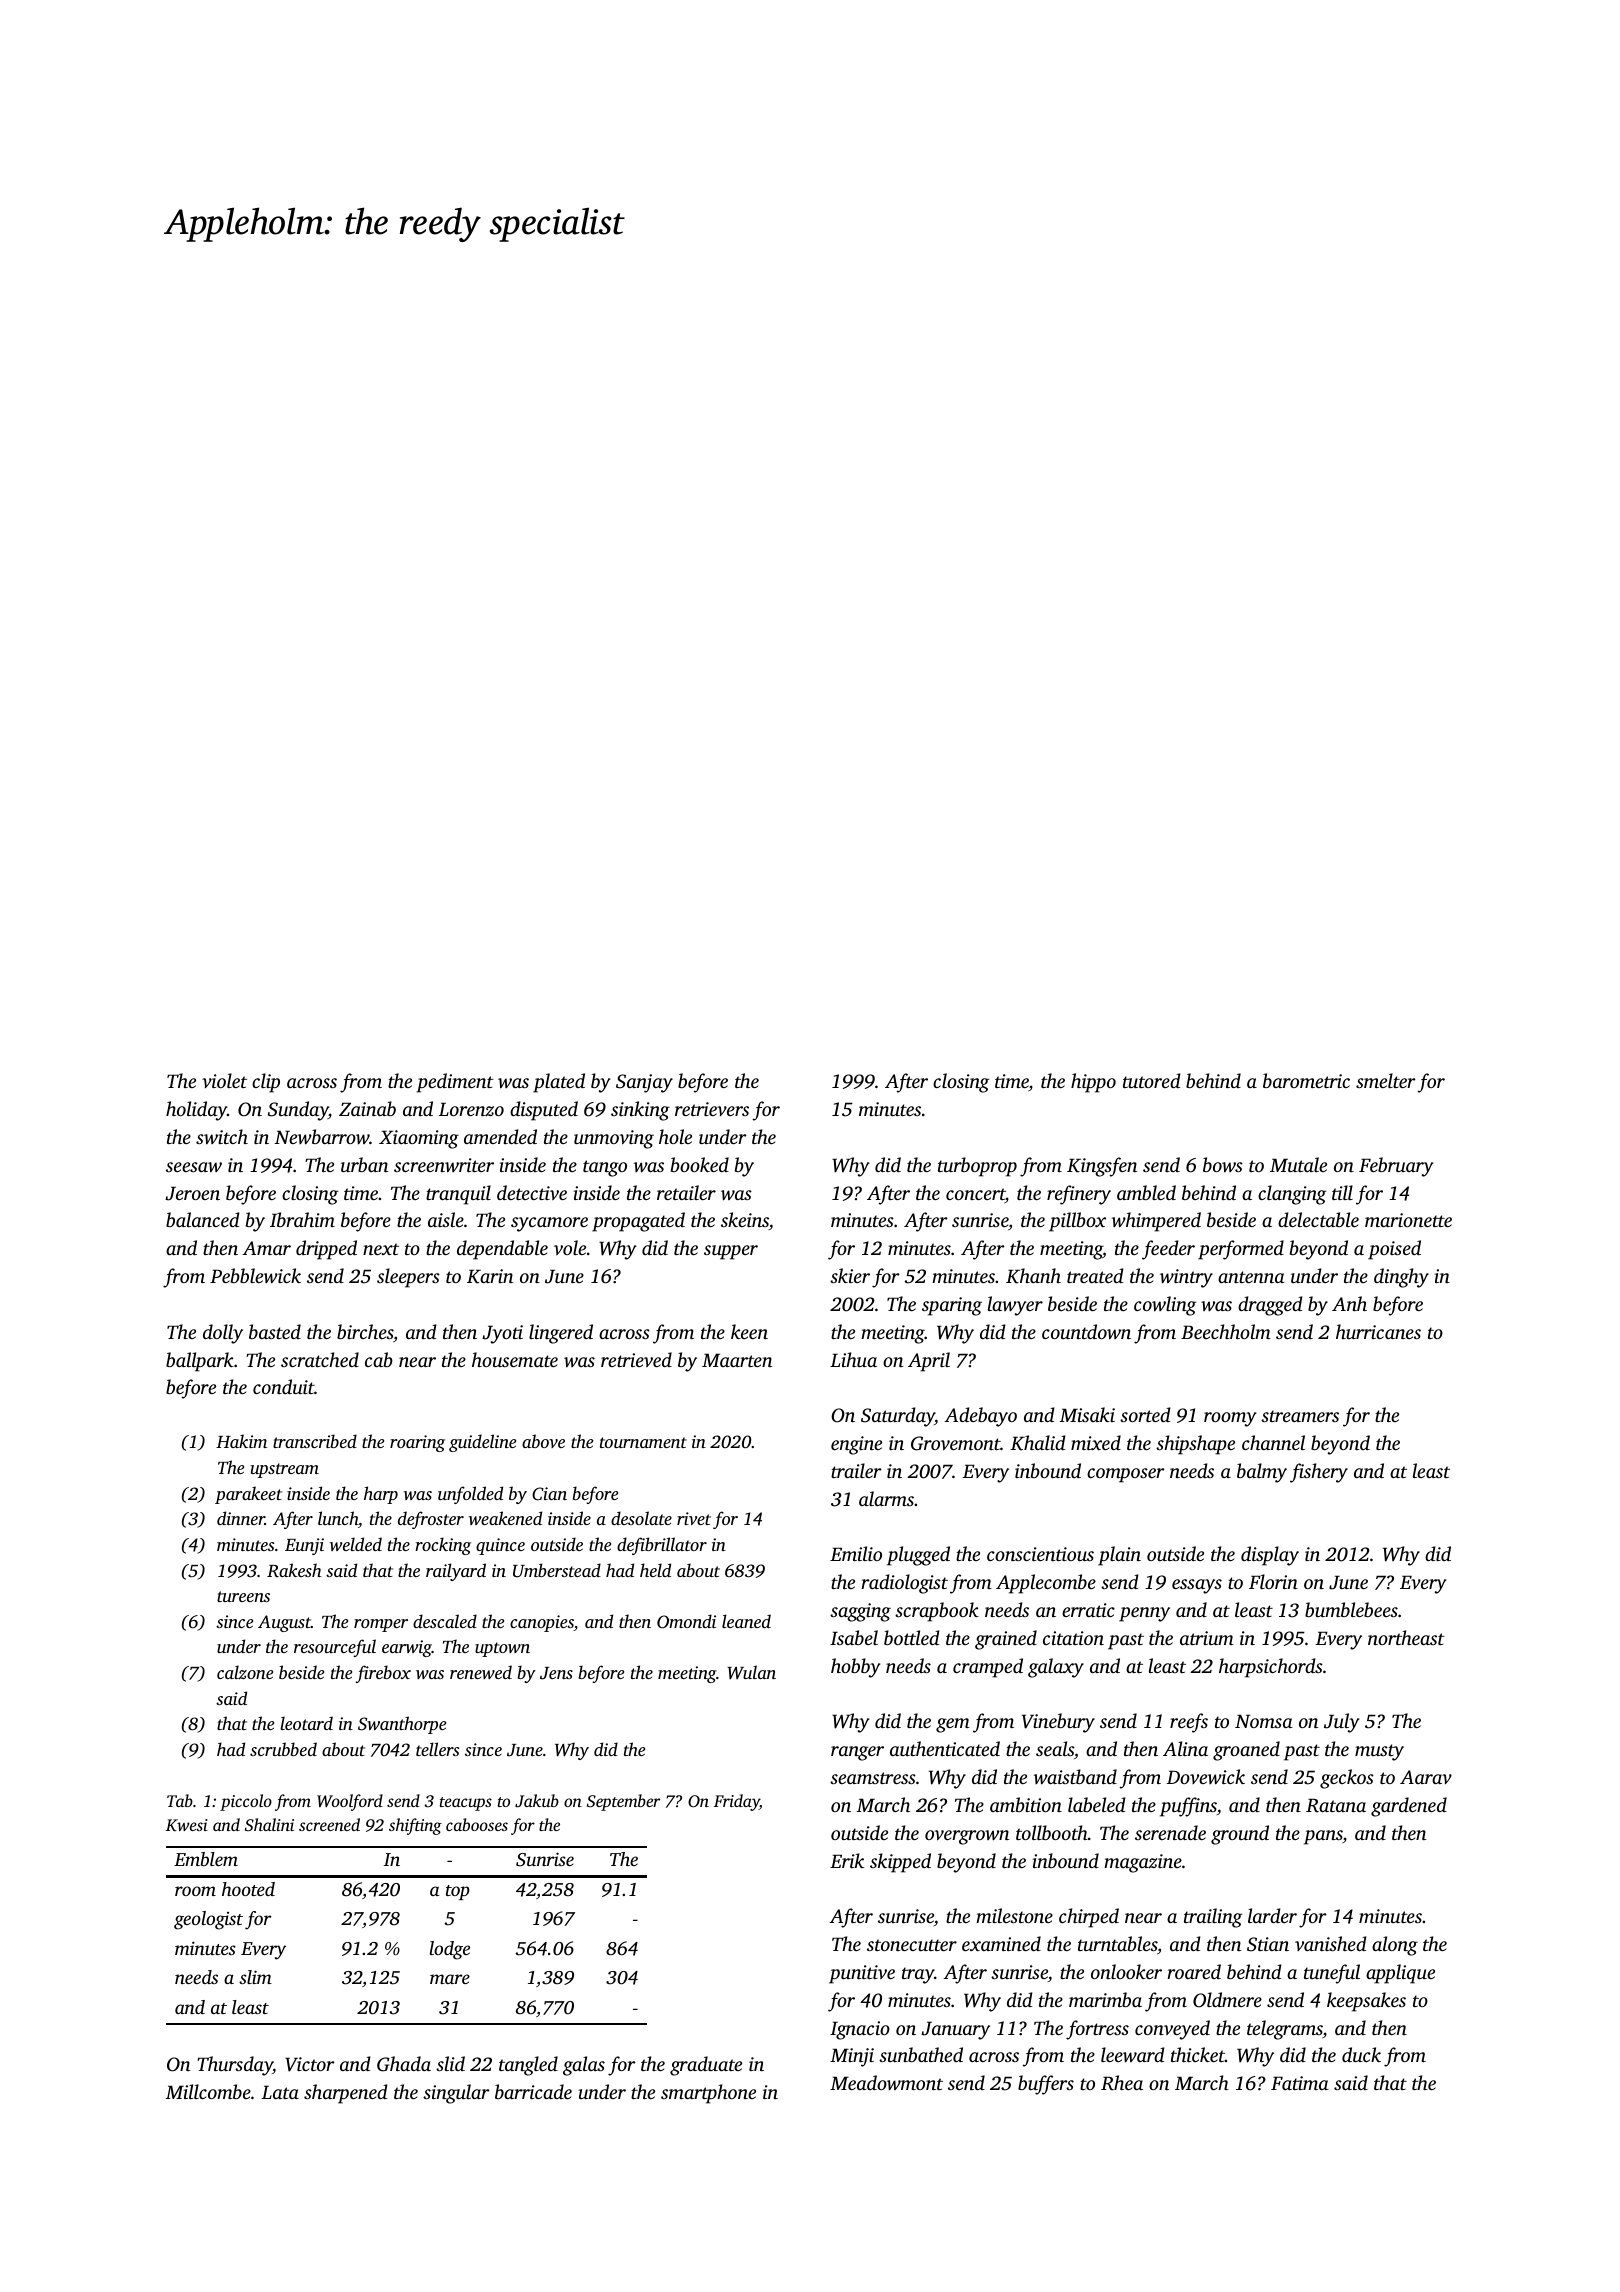  What do you see at coordinates (1306, 1080) in the image?
I see `barometric` at bounding box center [1306, 1080].
